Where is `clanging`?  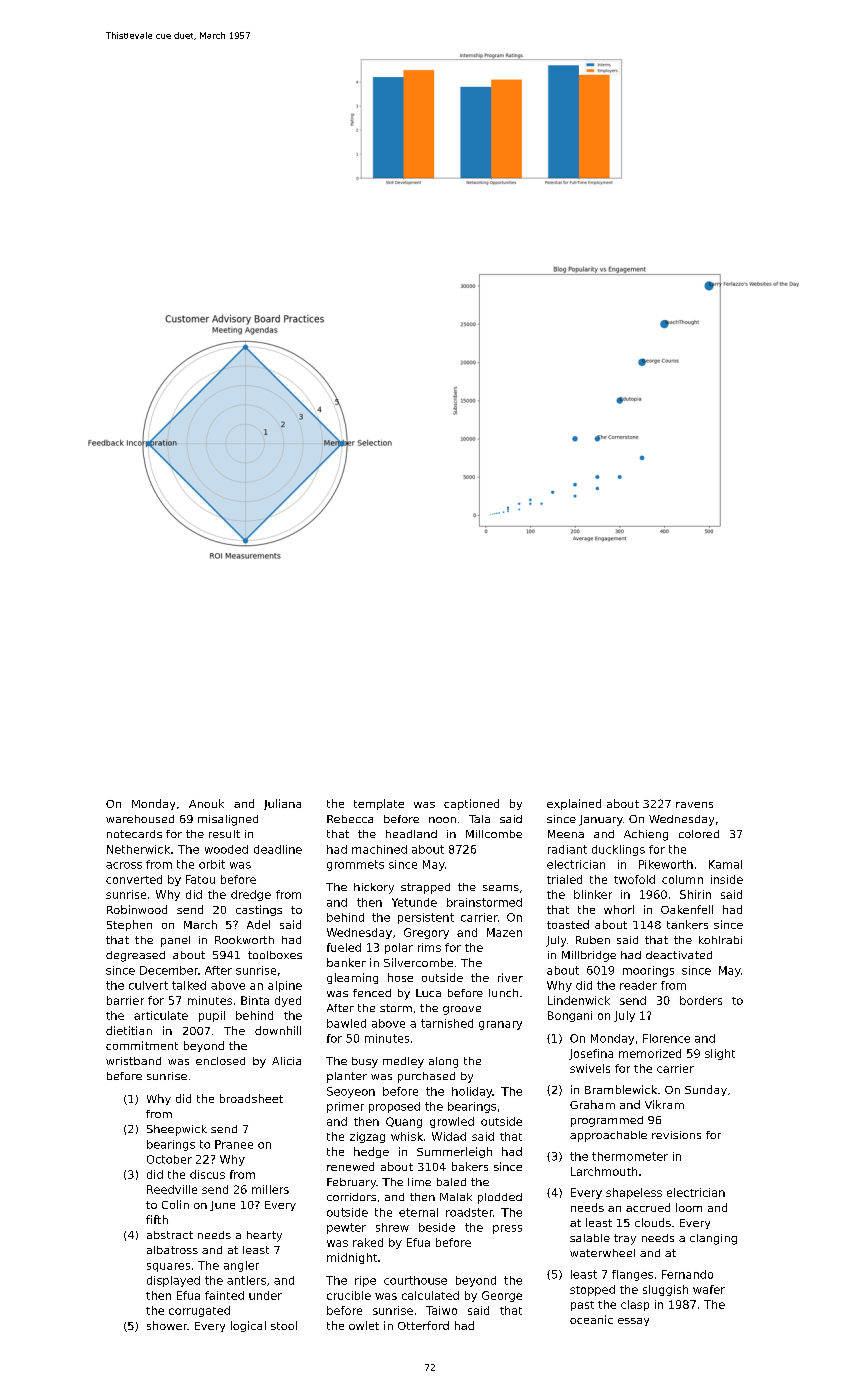
clanging is located at coordinates (713, 1239).
